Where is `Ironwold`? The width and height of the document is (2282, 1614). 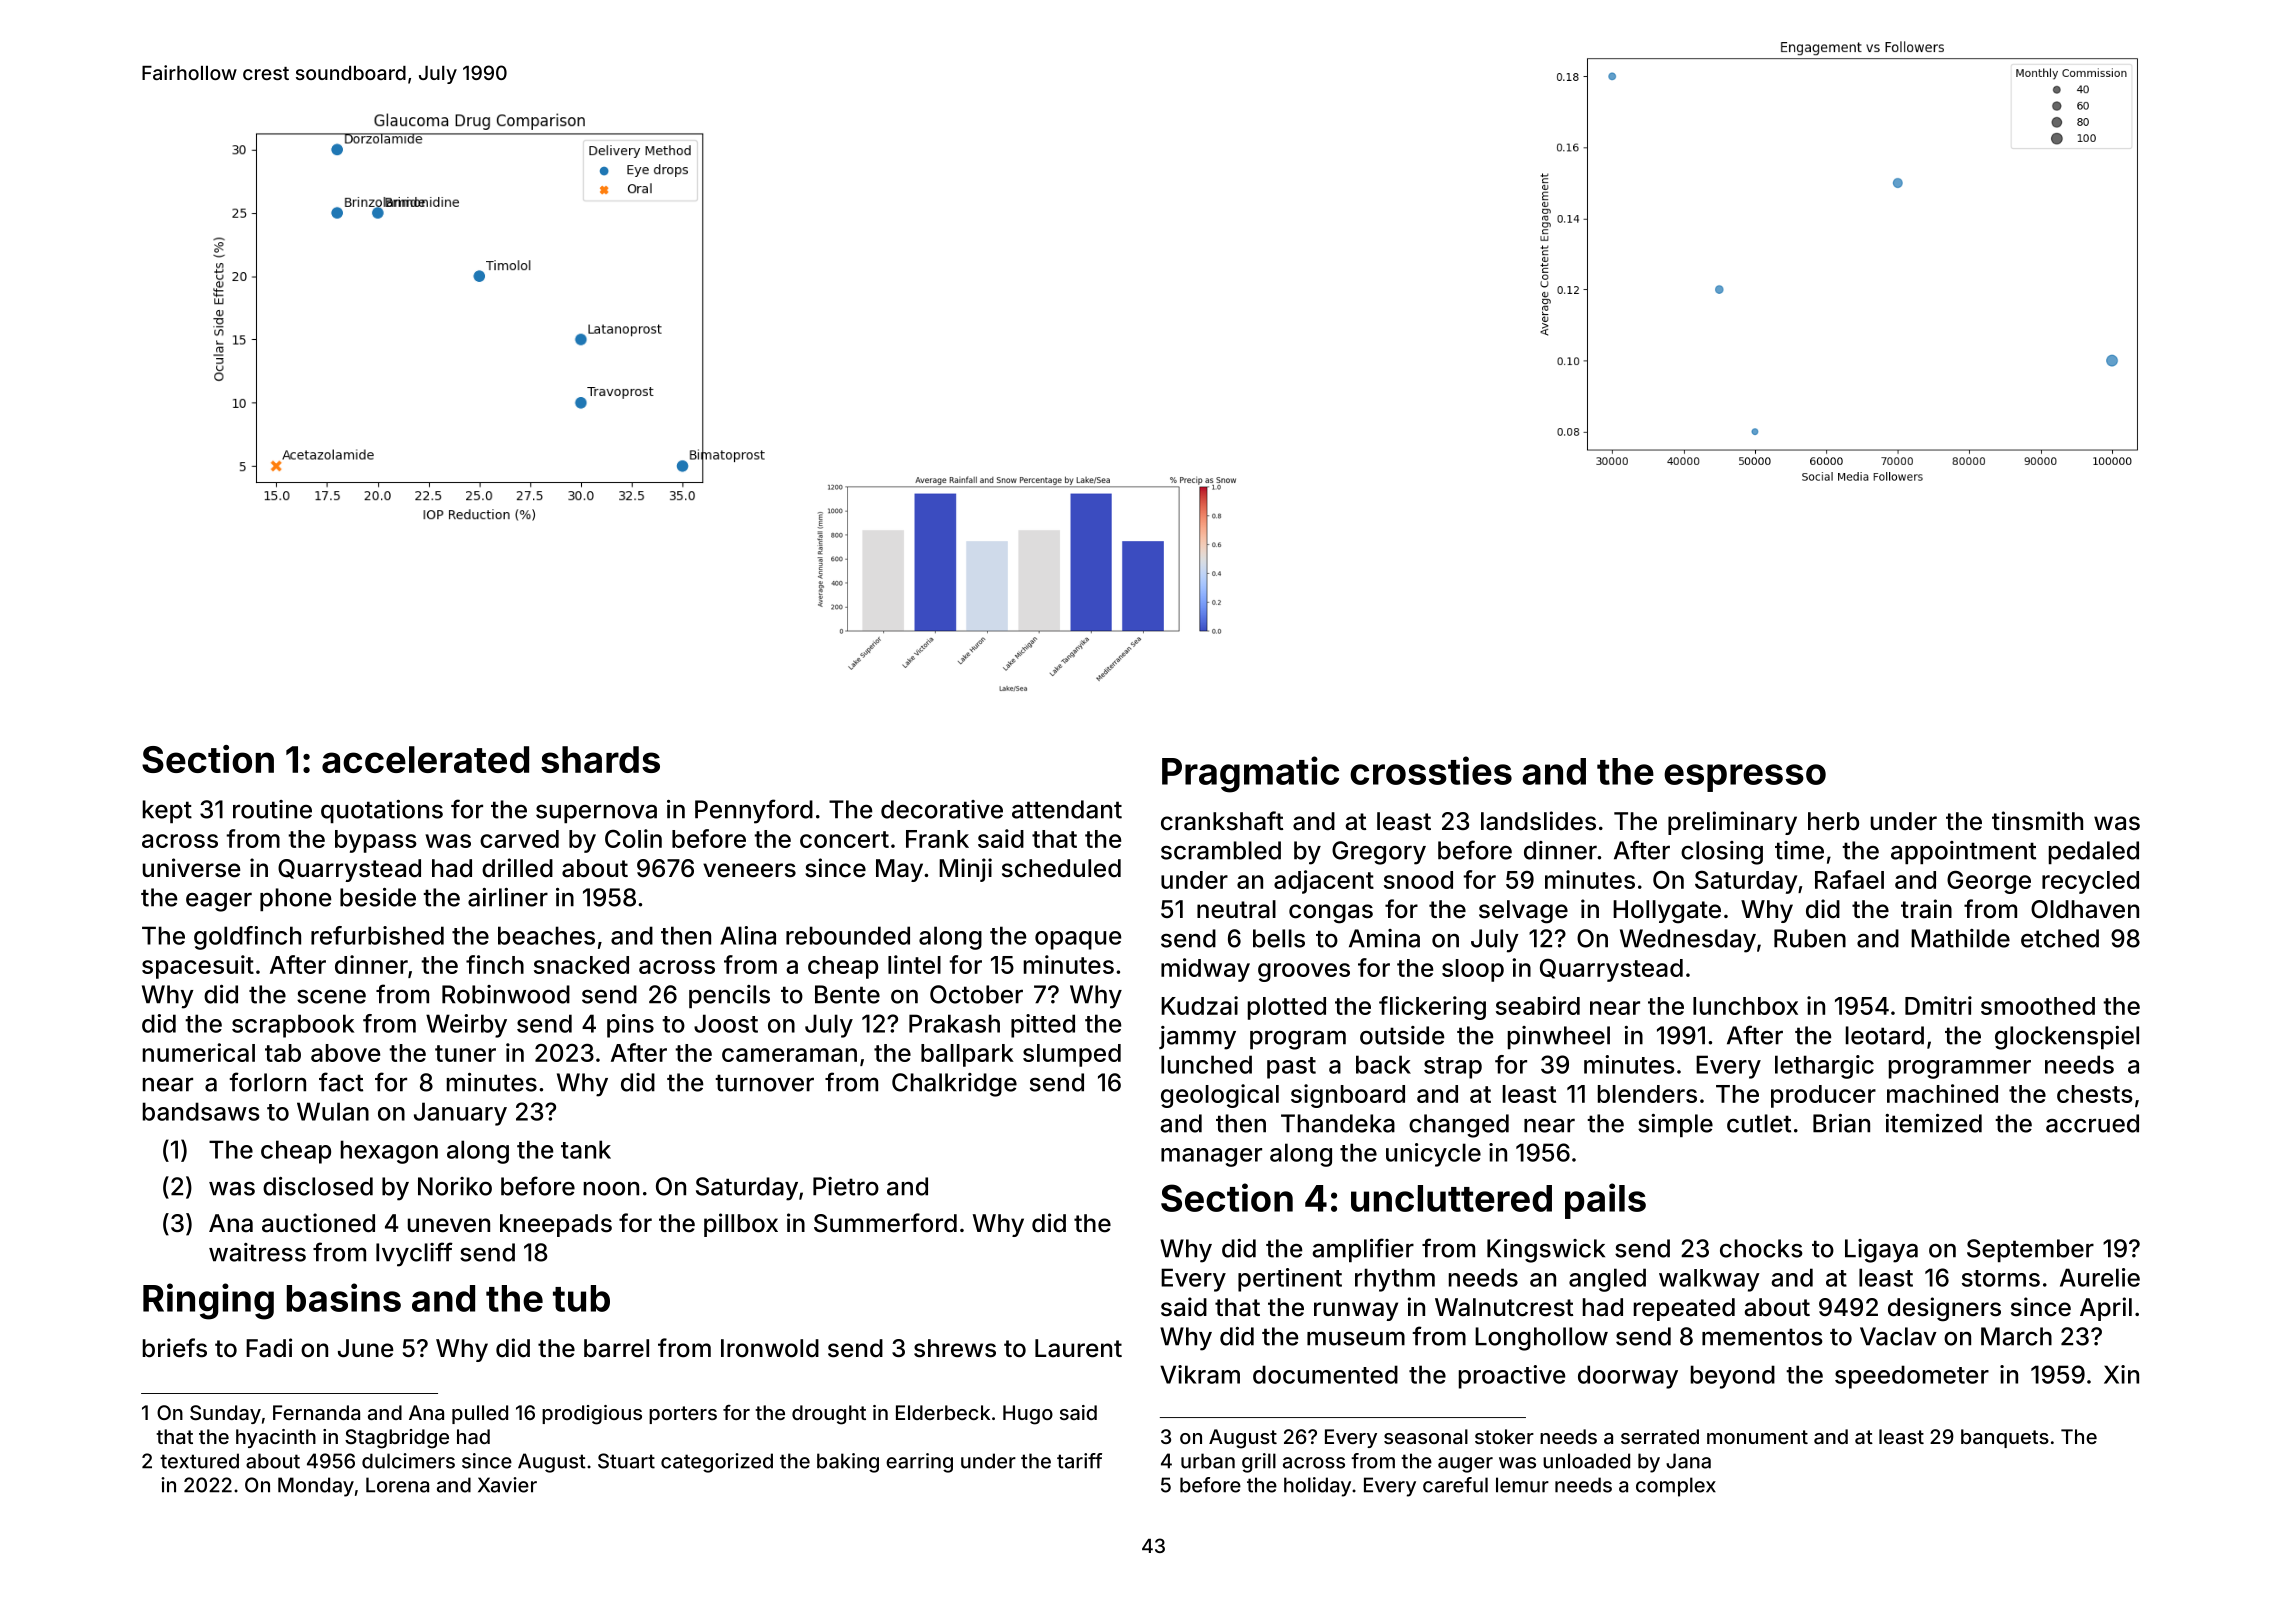 Ironwold is located at coordinates (770, 1348).
